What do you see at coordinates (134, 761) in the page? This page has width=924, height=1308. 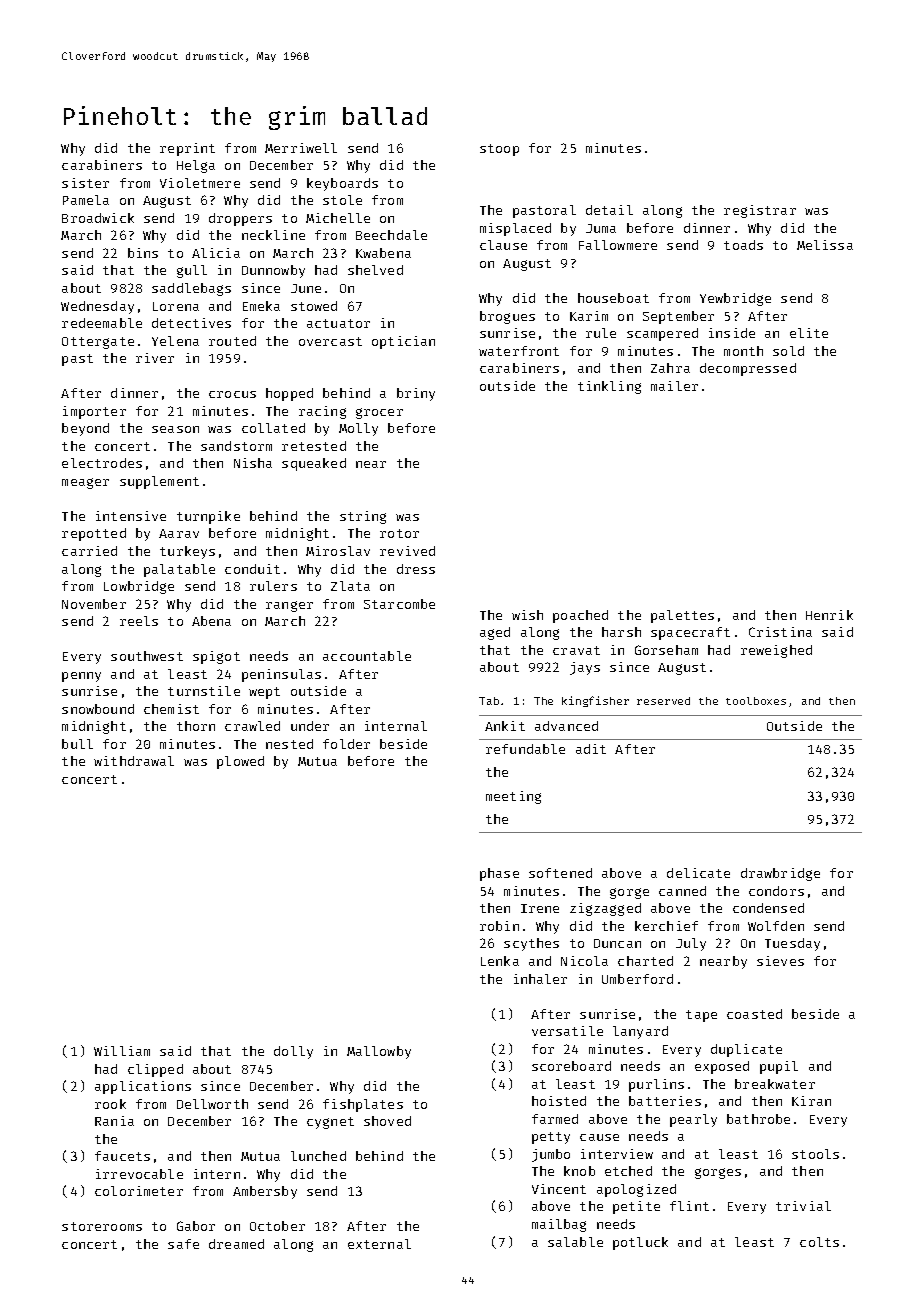 I see `withdrawal` at bounding box center [134, 761].
